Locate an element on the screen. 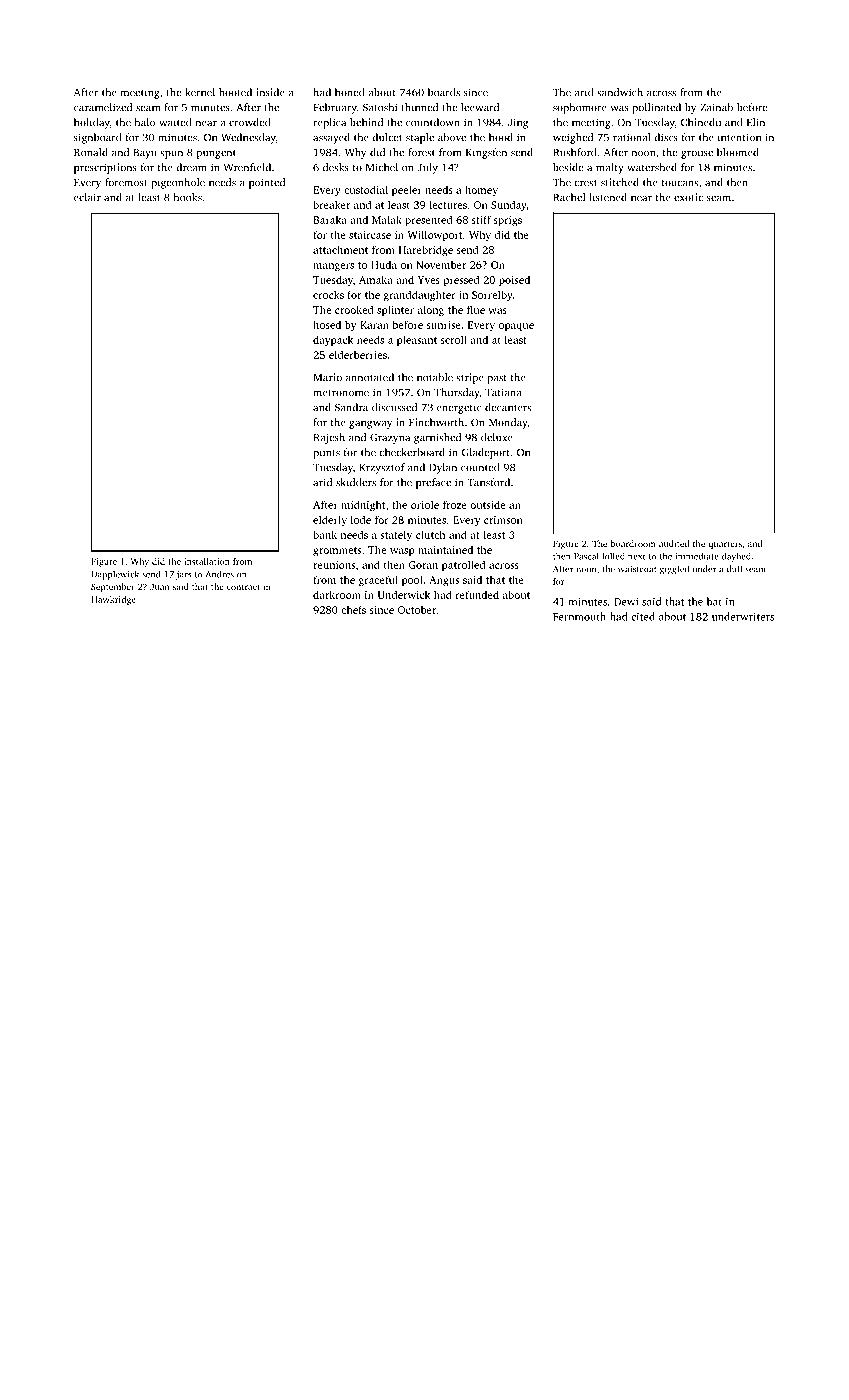 The height and width of the screenshot is (1400, 849). Fernmouth is located at coordinates (579, 616).
